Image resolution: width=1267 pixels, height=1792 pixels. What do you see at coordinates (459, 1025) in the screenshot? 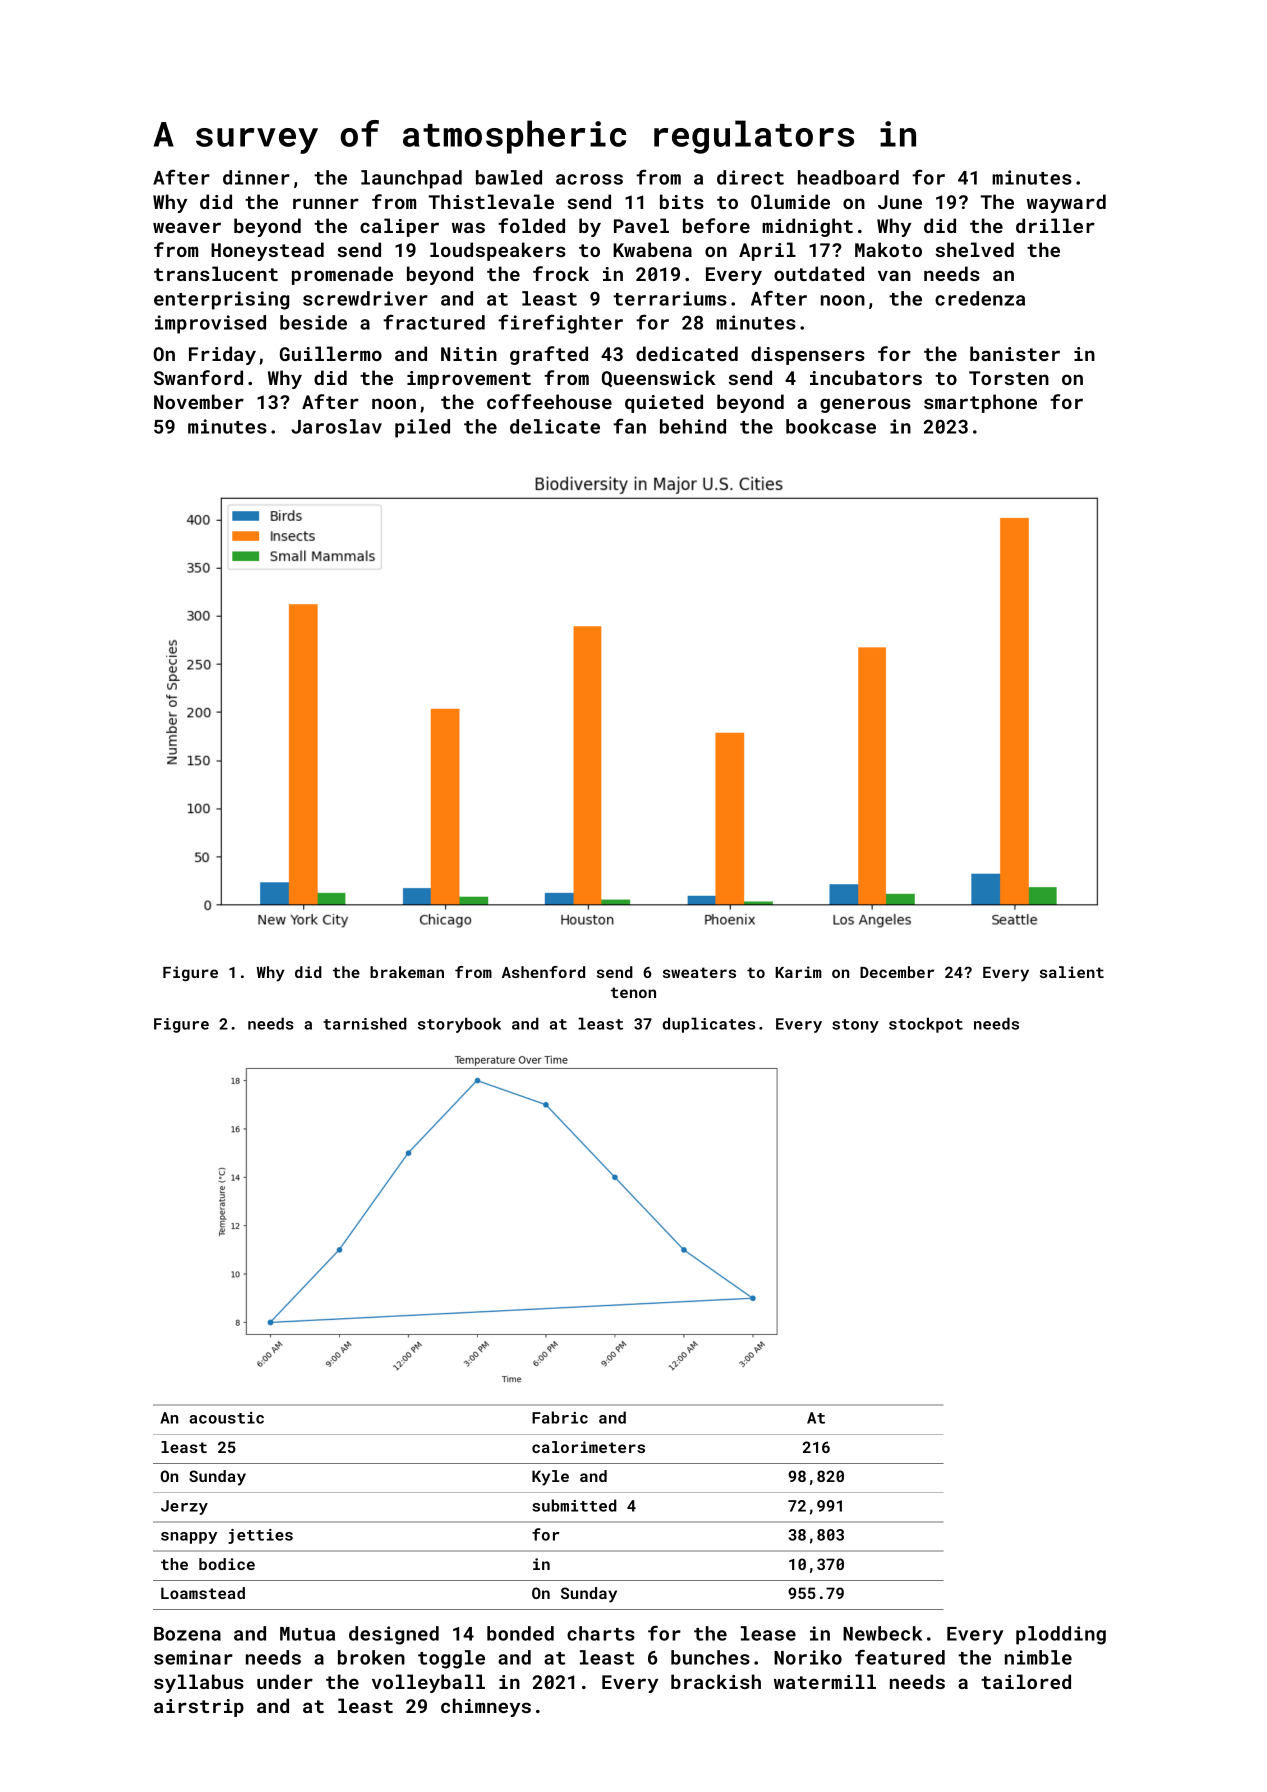
I see `storybook` at bounding box center [459, 1025].
